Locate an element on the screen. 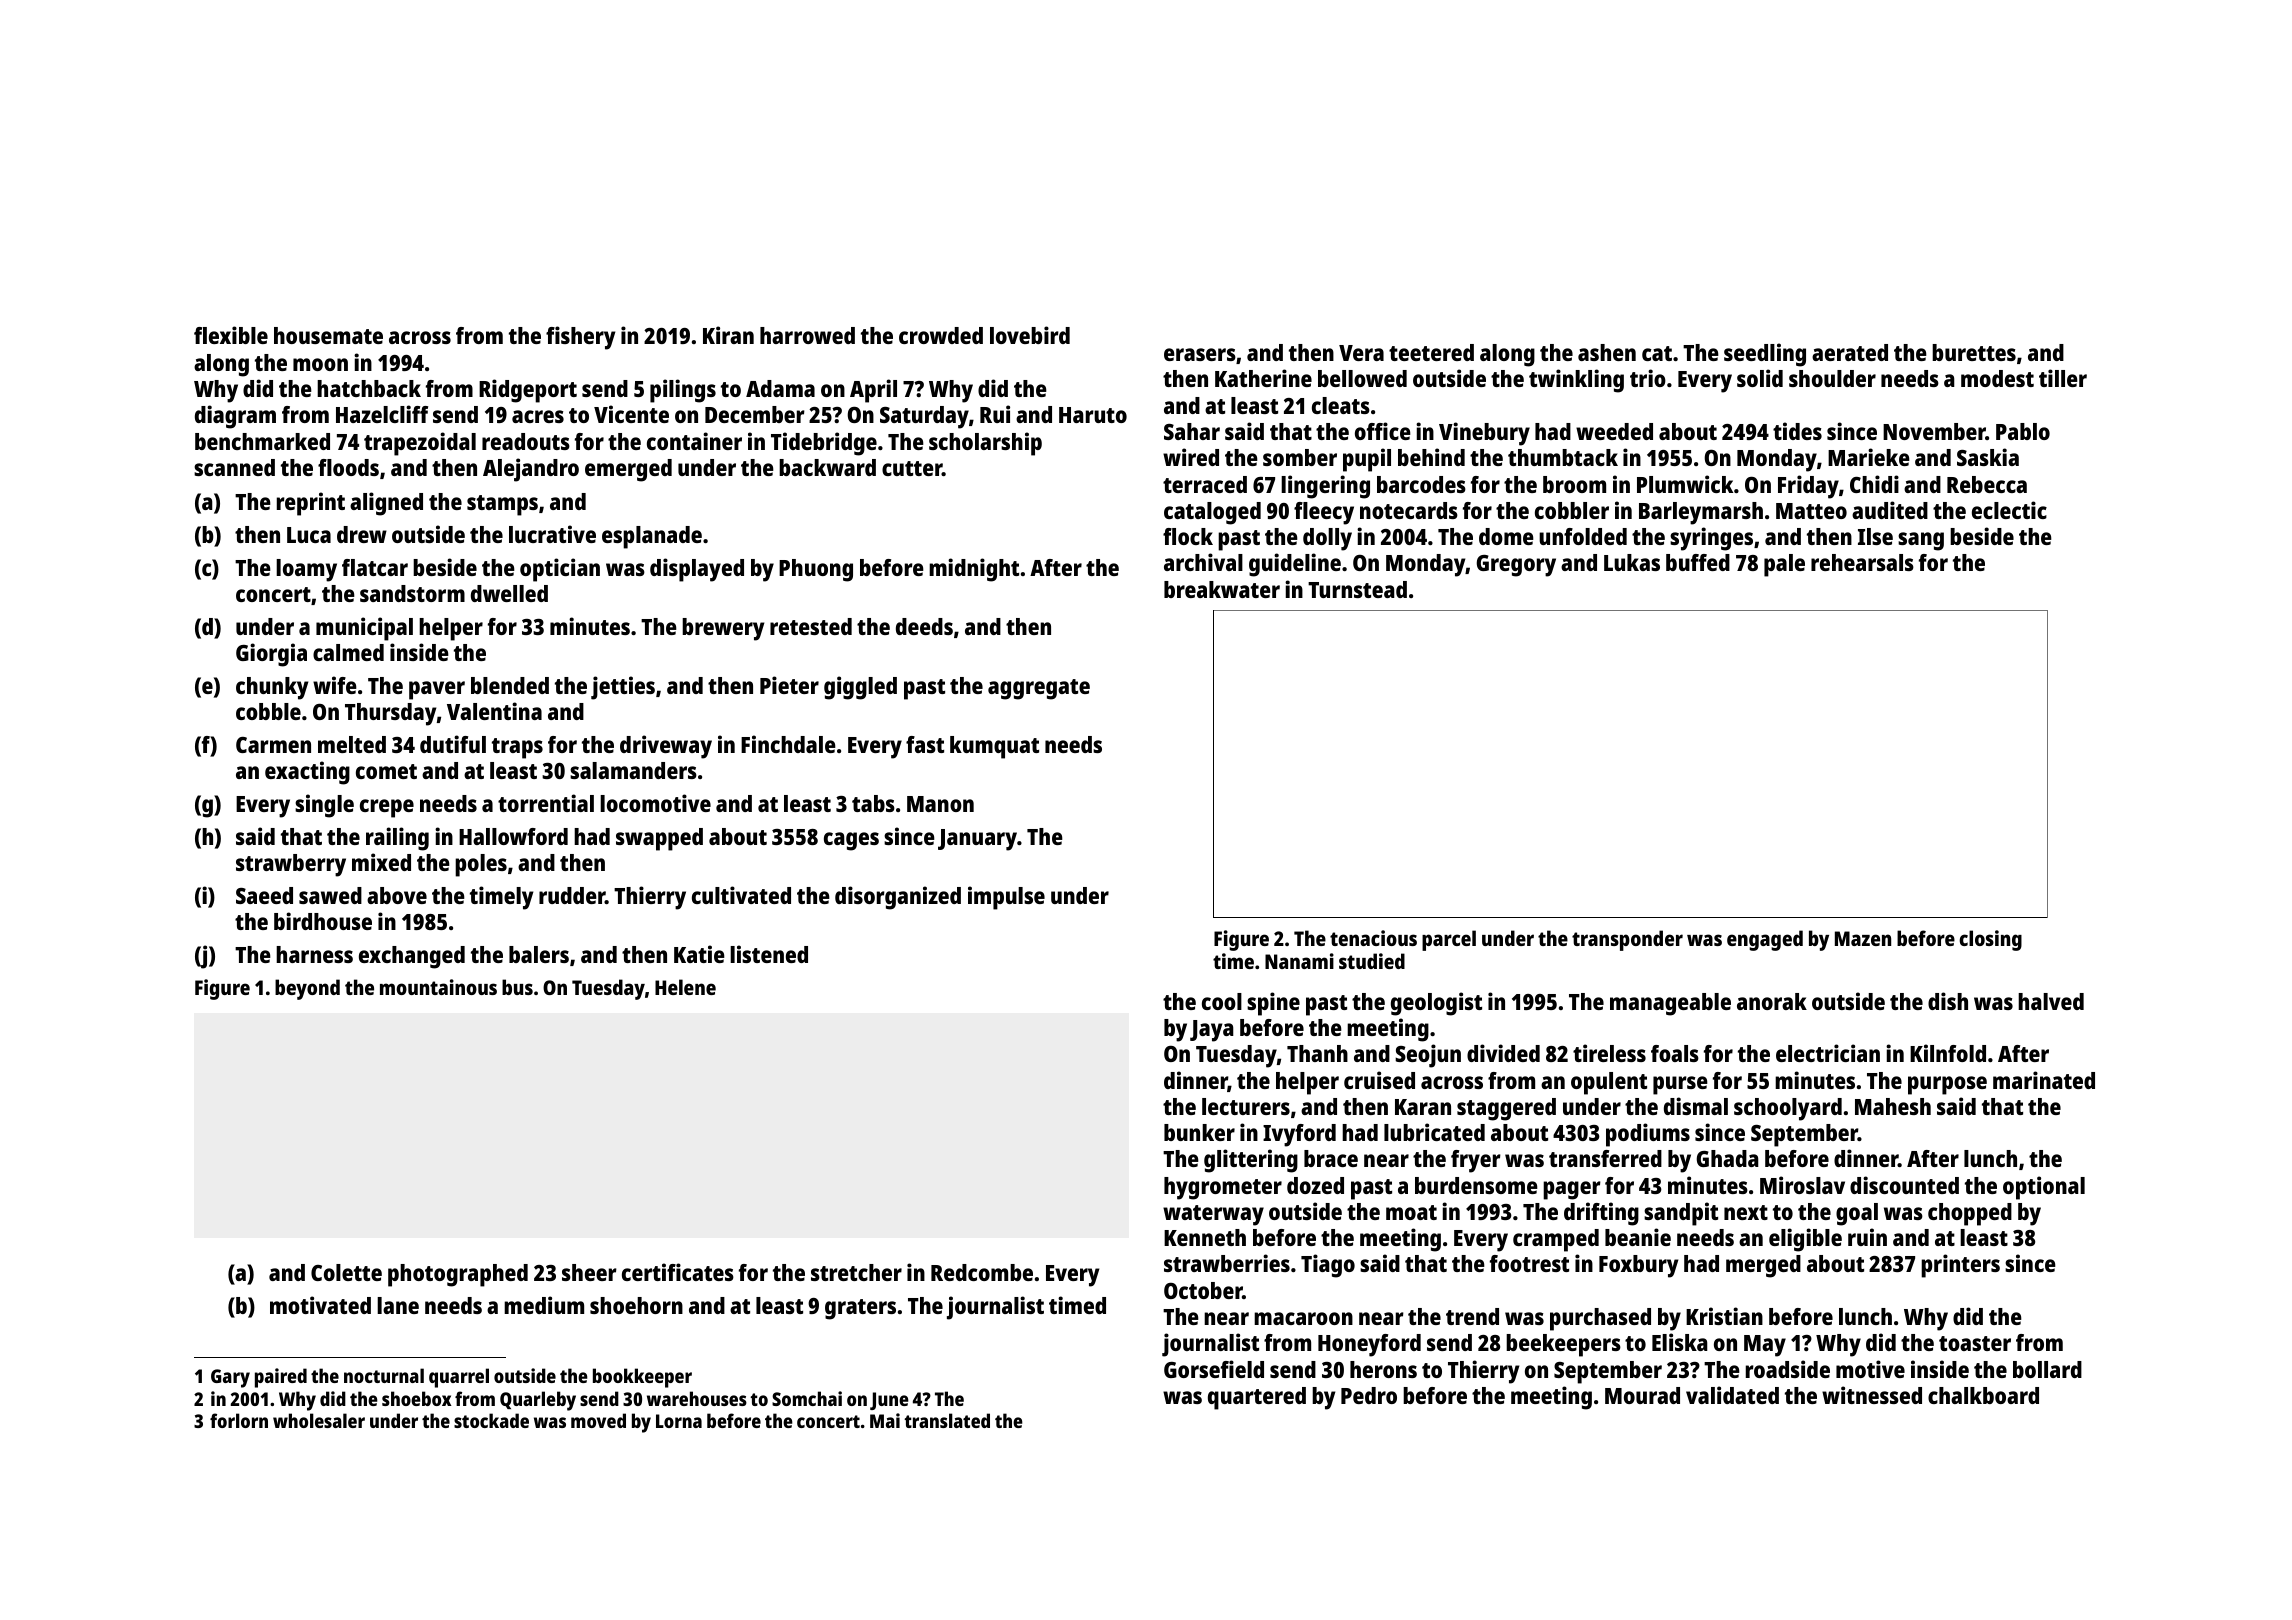 The width and height of the screenshot is (2292, 1620). studied is located at coordinates (1372, 961).
